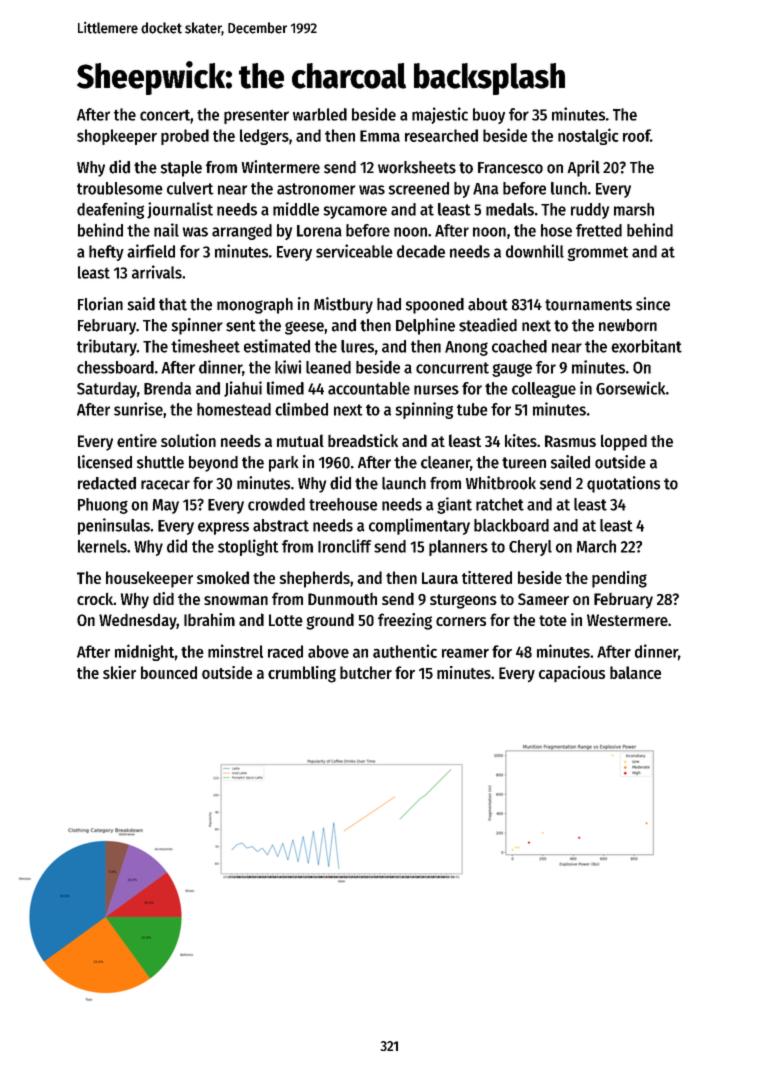 The width and height of the screenshot is (761, 1080). Describe the element at coordinates (165, 115) in the screenshot. I see `concert` at that location.
